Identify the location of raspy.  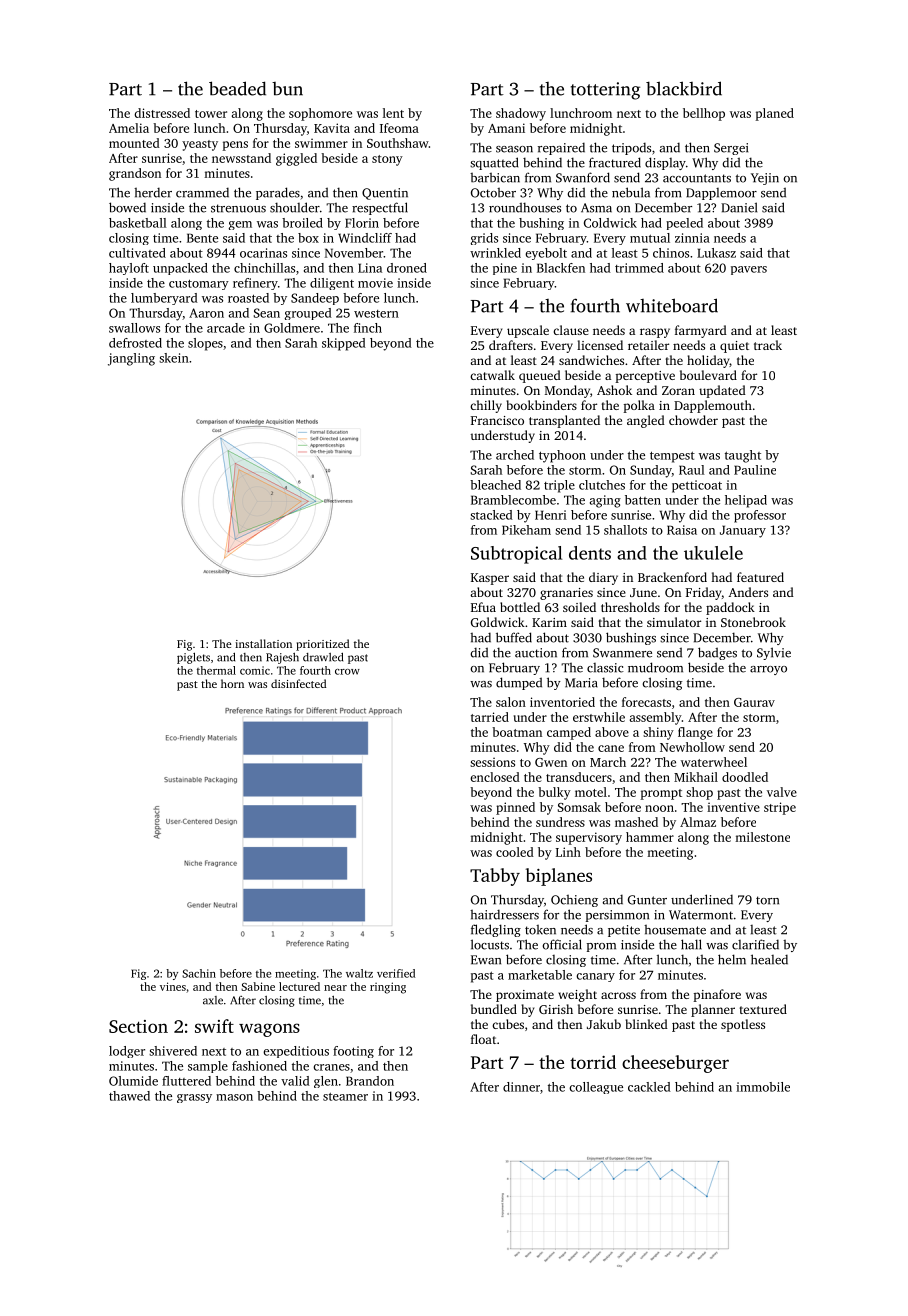
(655, 333).
